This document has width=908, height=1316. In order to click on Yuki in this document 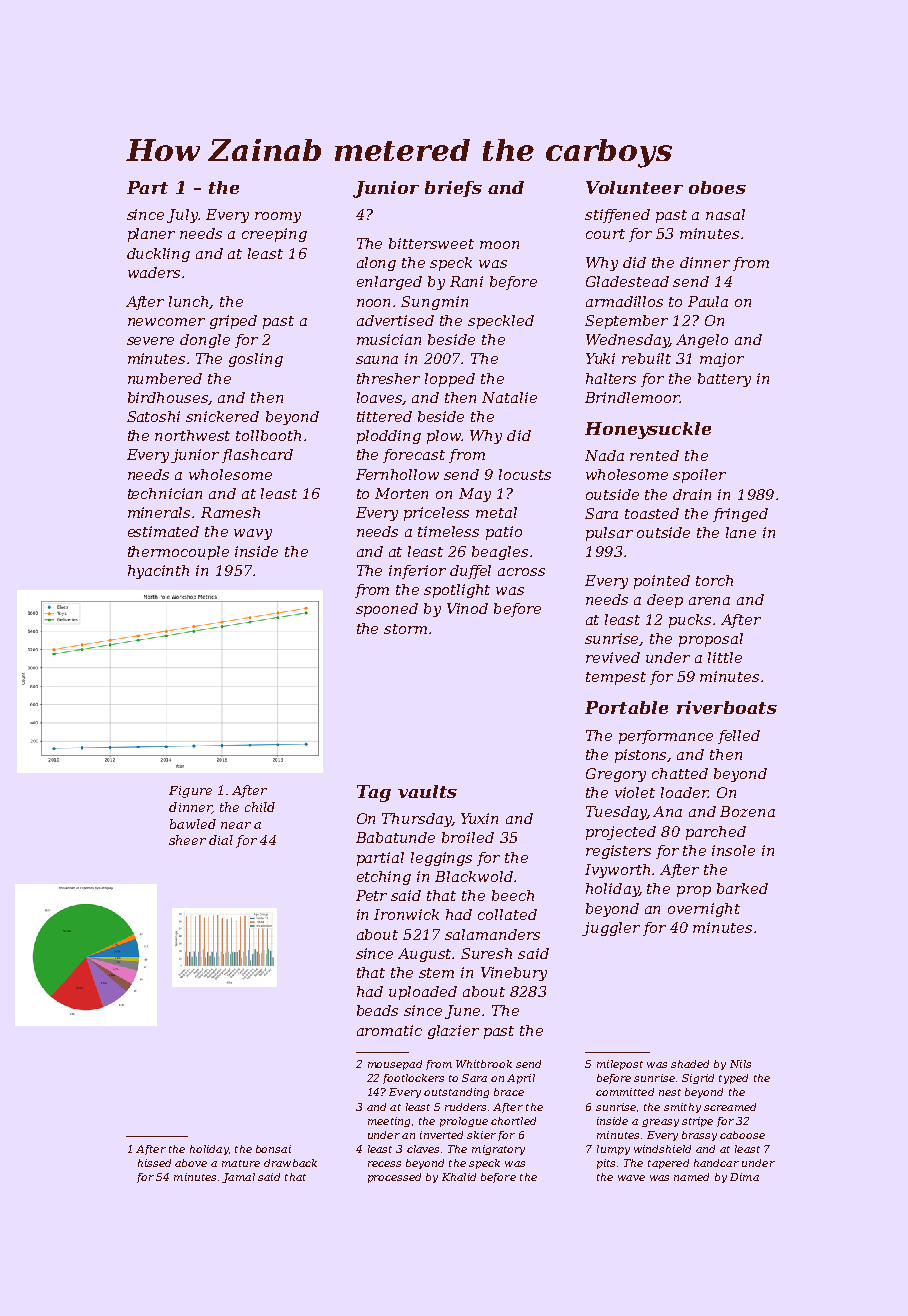, I will do `click(600, 358)`.
